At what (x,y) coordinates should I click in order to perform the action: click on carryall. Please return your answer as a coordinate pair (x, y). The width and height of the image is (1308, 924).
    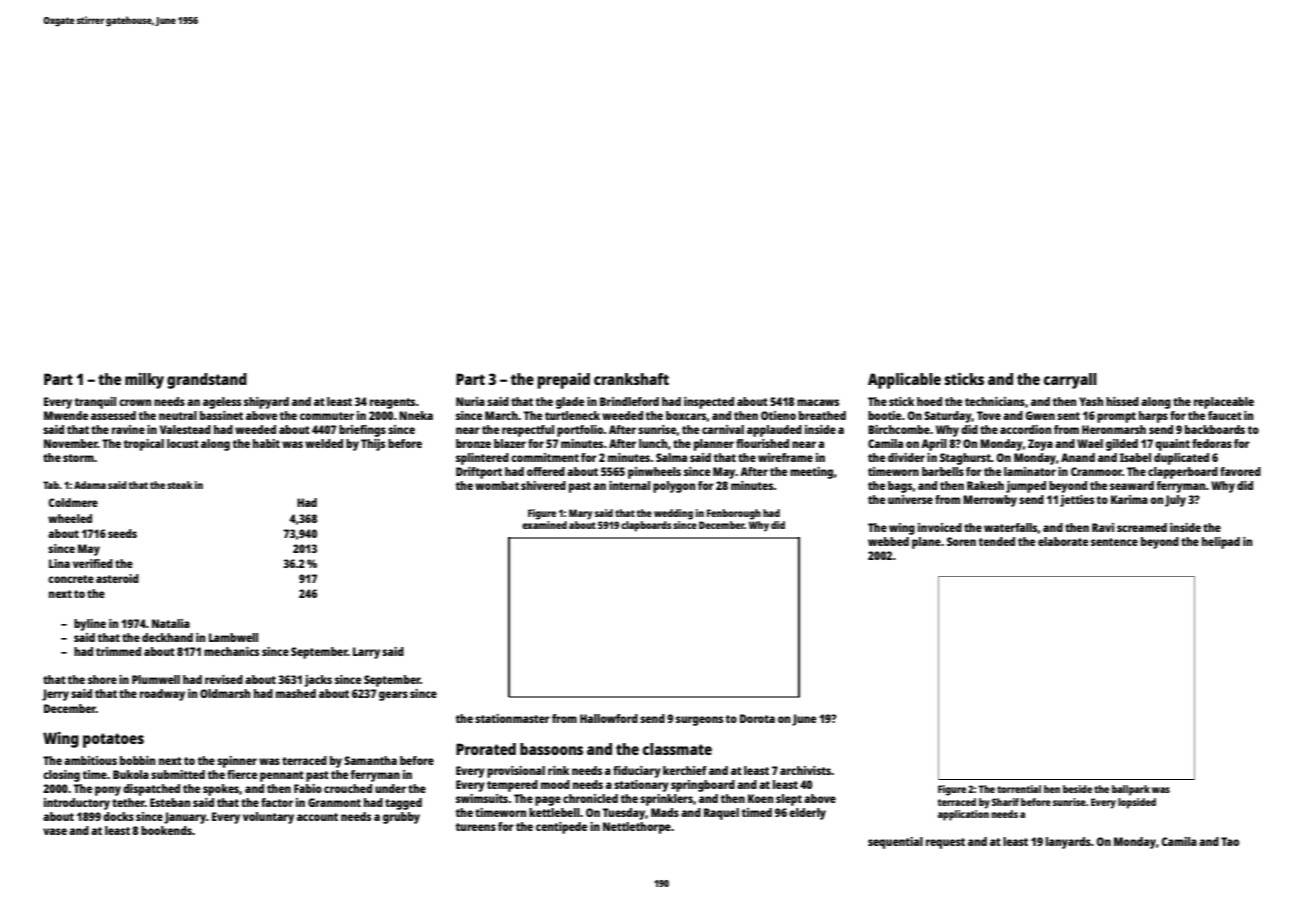
    Looking at the image, I should click on (1070, 381).
